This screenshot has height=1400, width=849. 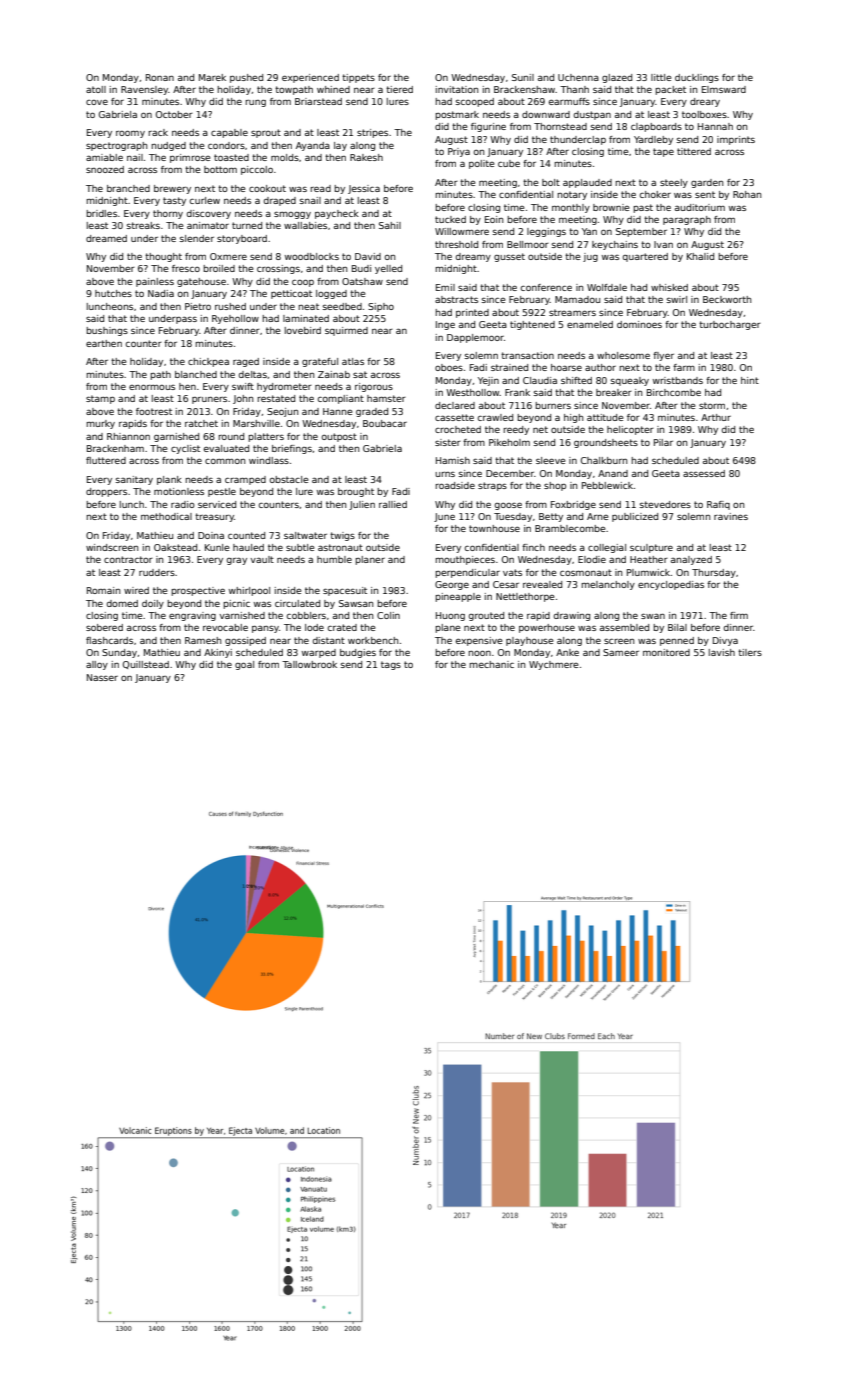 I want to click on ducklings, so click(x=697, y=78).
